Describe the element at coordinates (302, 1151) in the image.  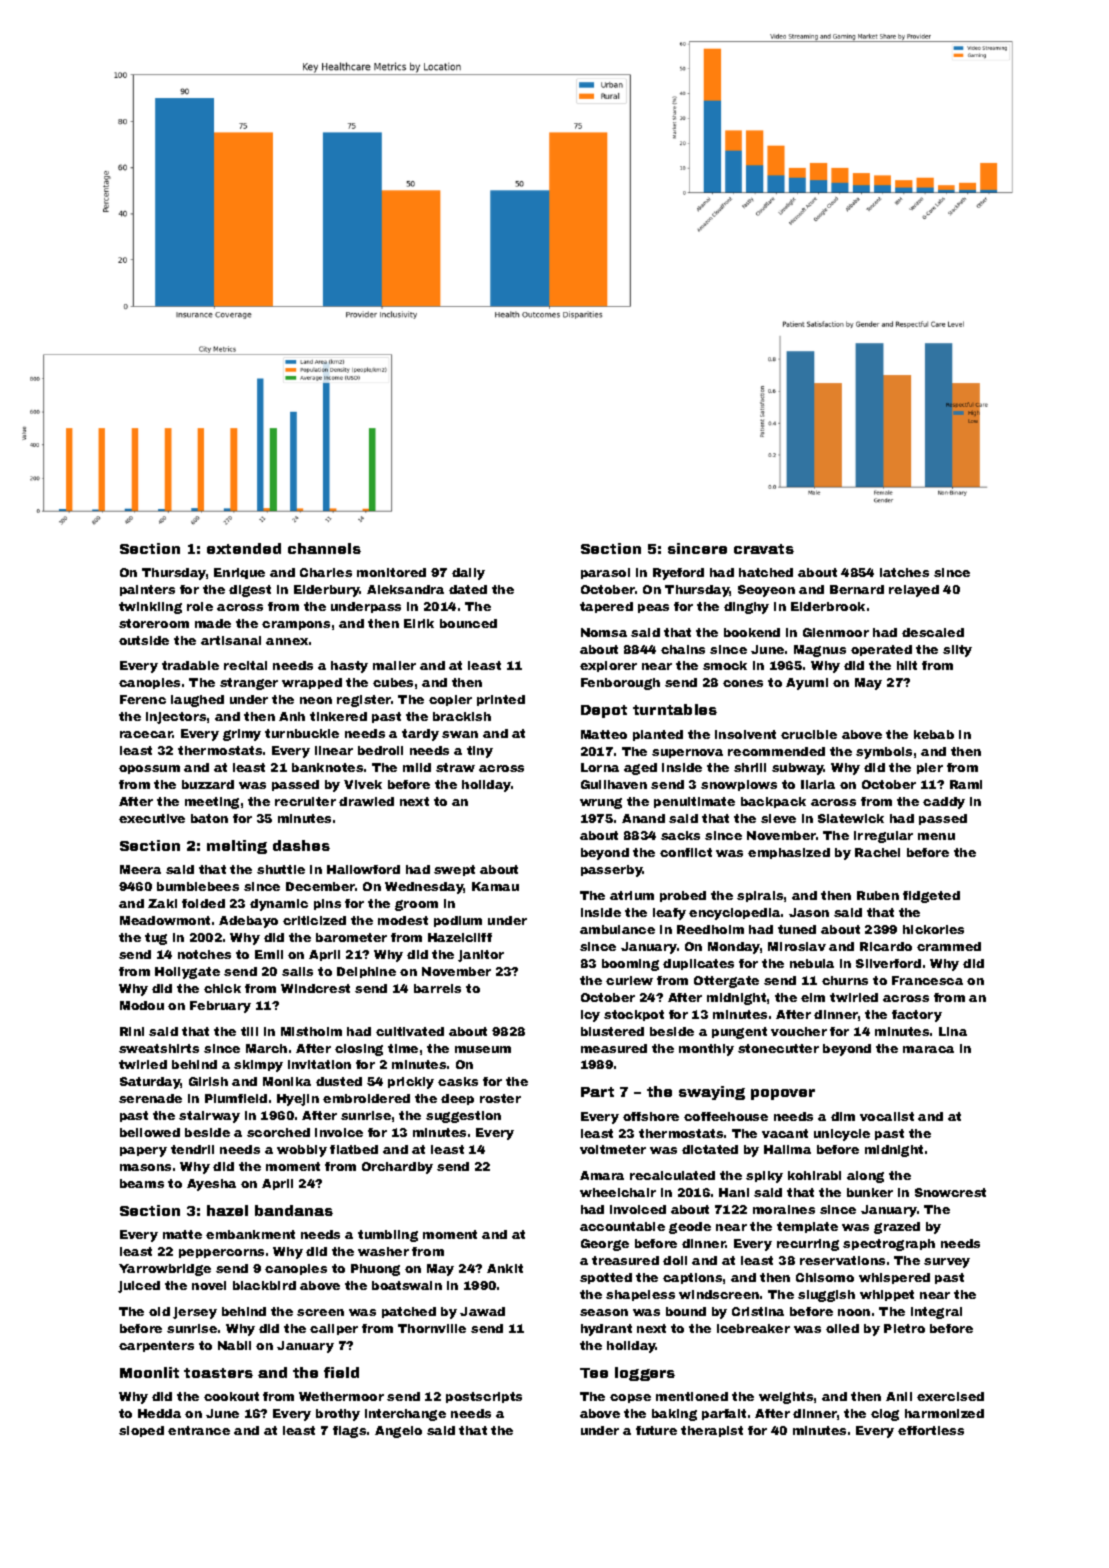
I see `wobbly` at that location.
